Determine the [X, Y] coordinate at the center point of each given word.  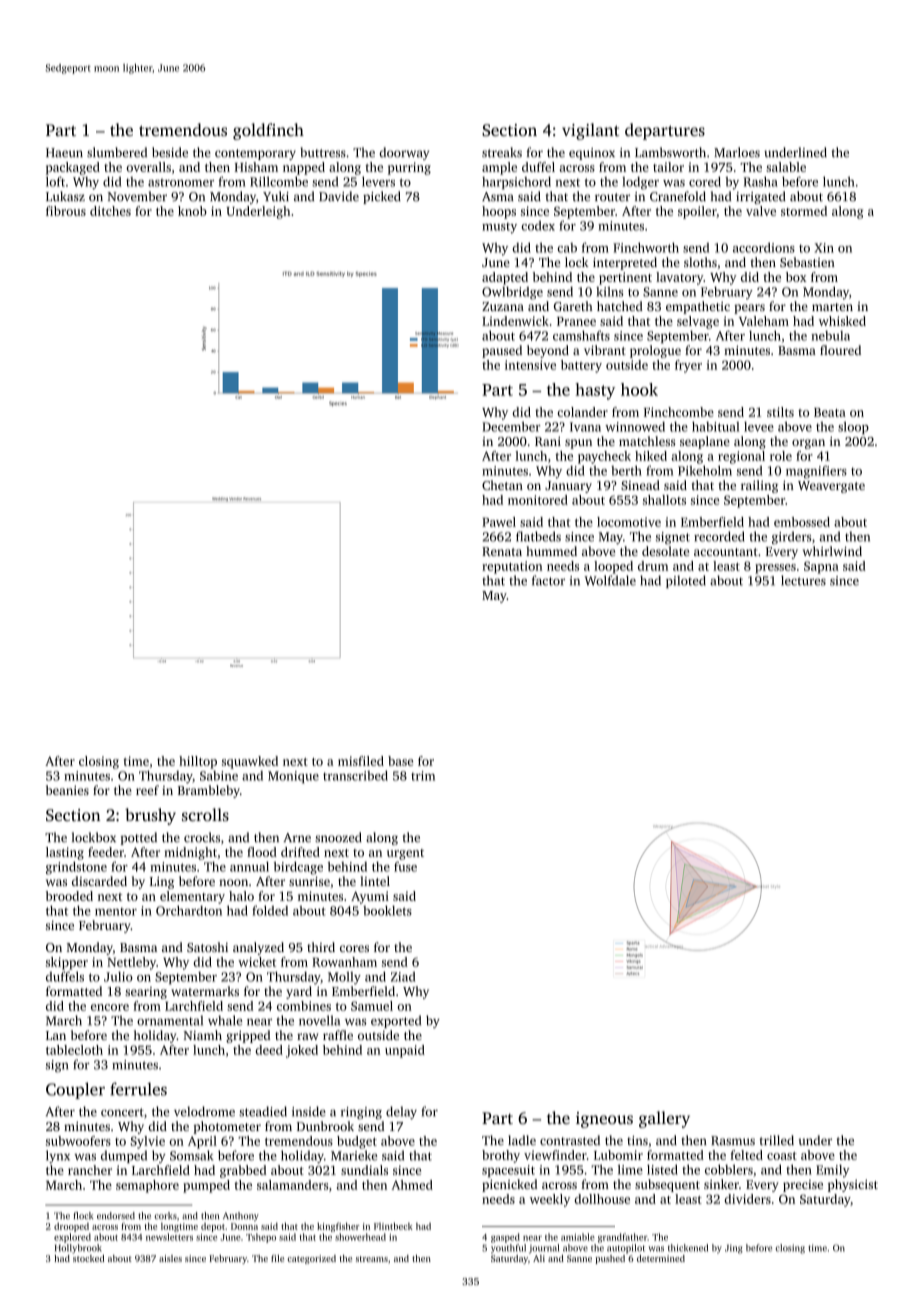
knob [192, 211]
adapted [505, 278]
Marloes [737, 152]
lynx [58, 1156]
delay [401, 1112]
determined [661, 1258]
